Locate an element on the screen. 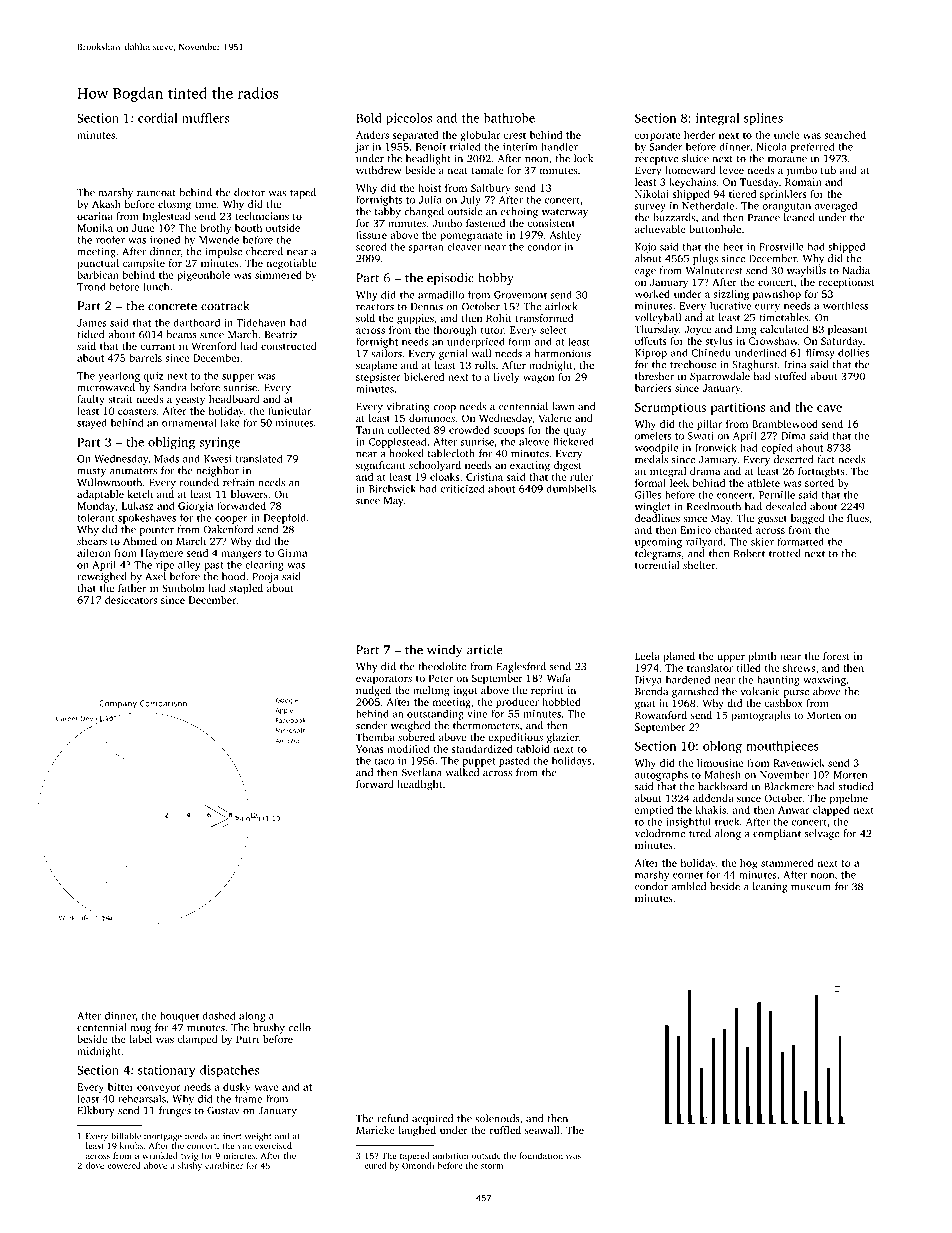 This screenshot has width=952, height=1233. shelter is located at coordinates (699, 565).
